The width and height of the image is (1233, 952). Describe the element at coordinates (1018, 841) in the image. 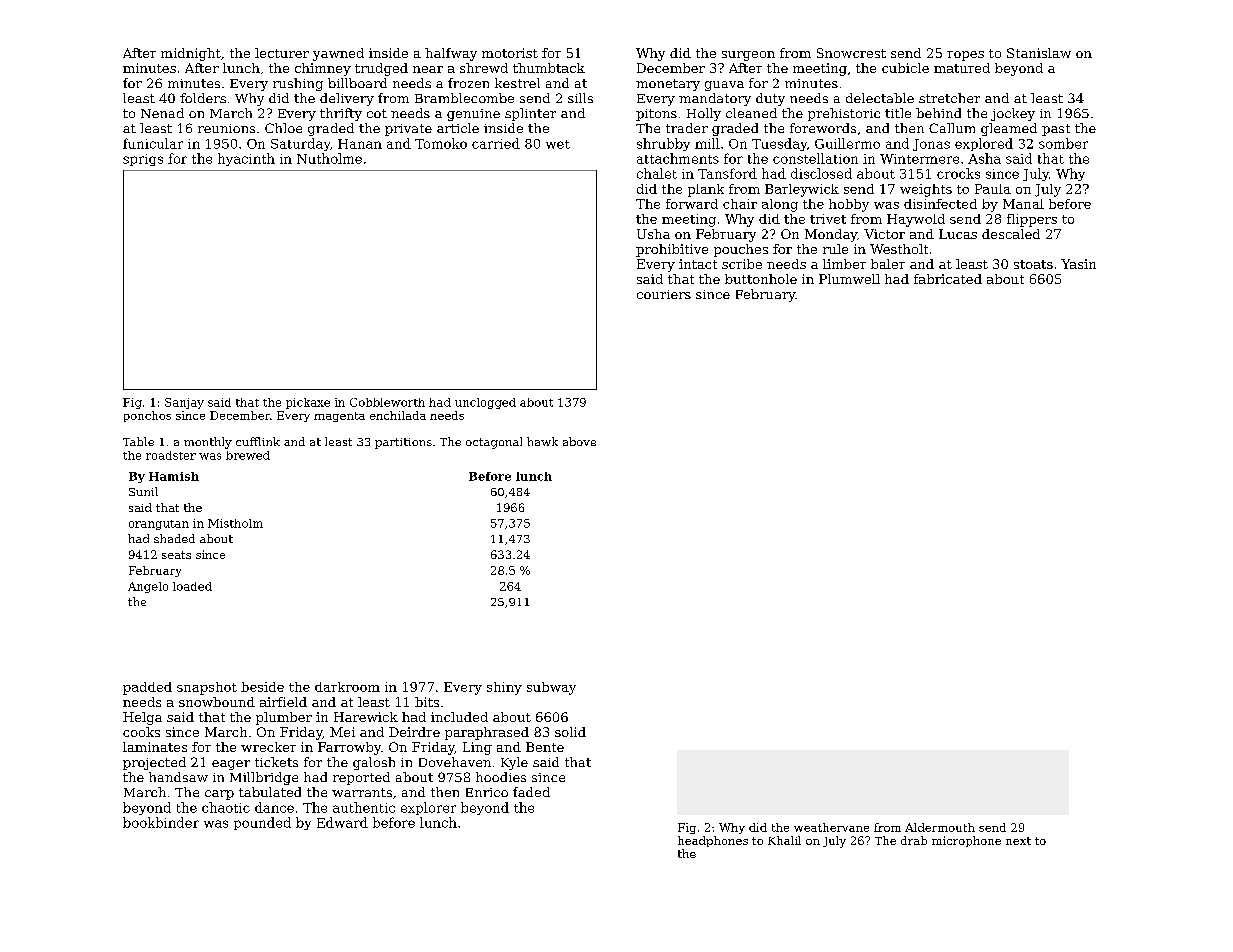

I see `next` at that location.
